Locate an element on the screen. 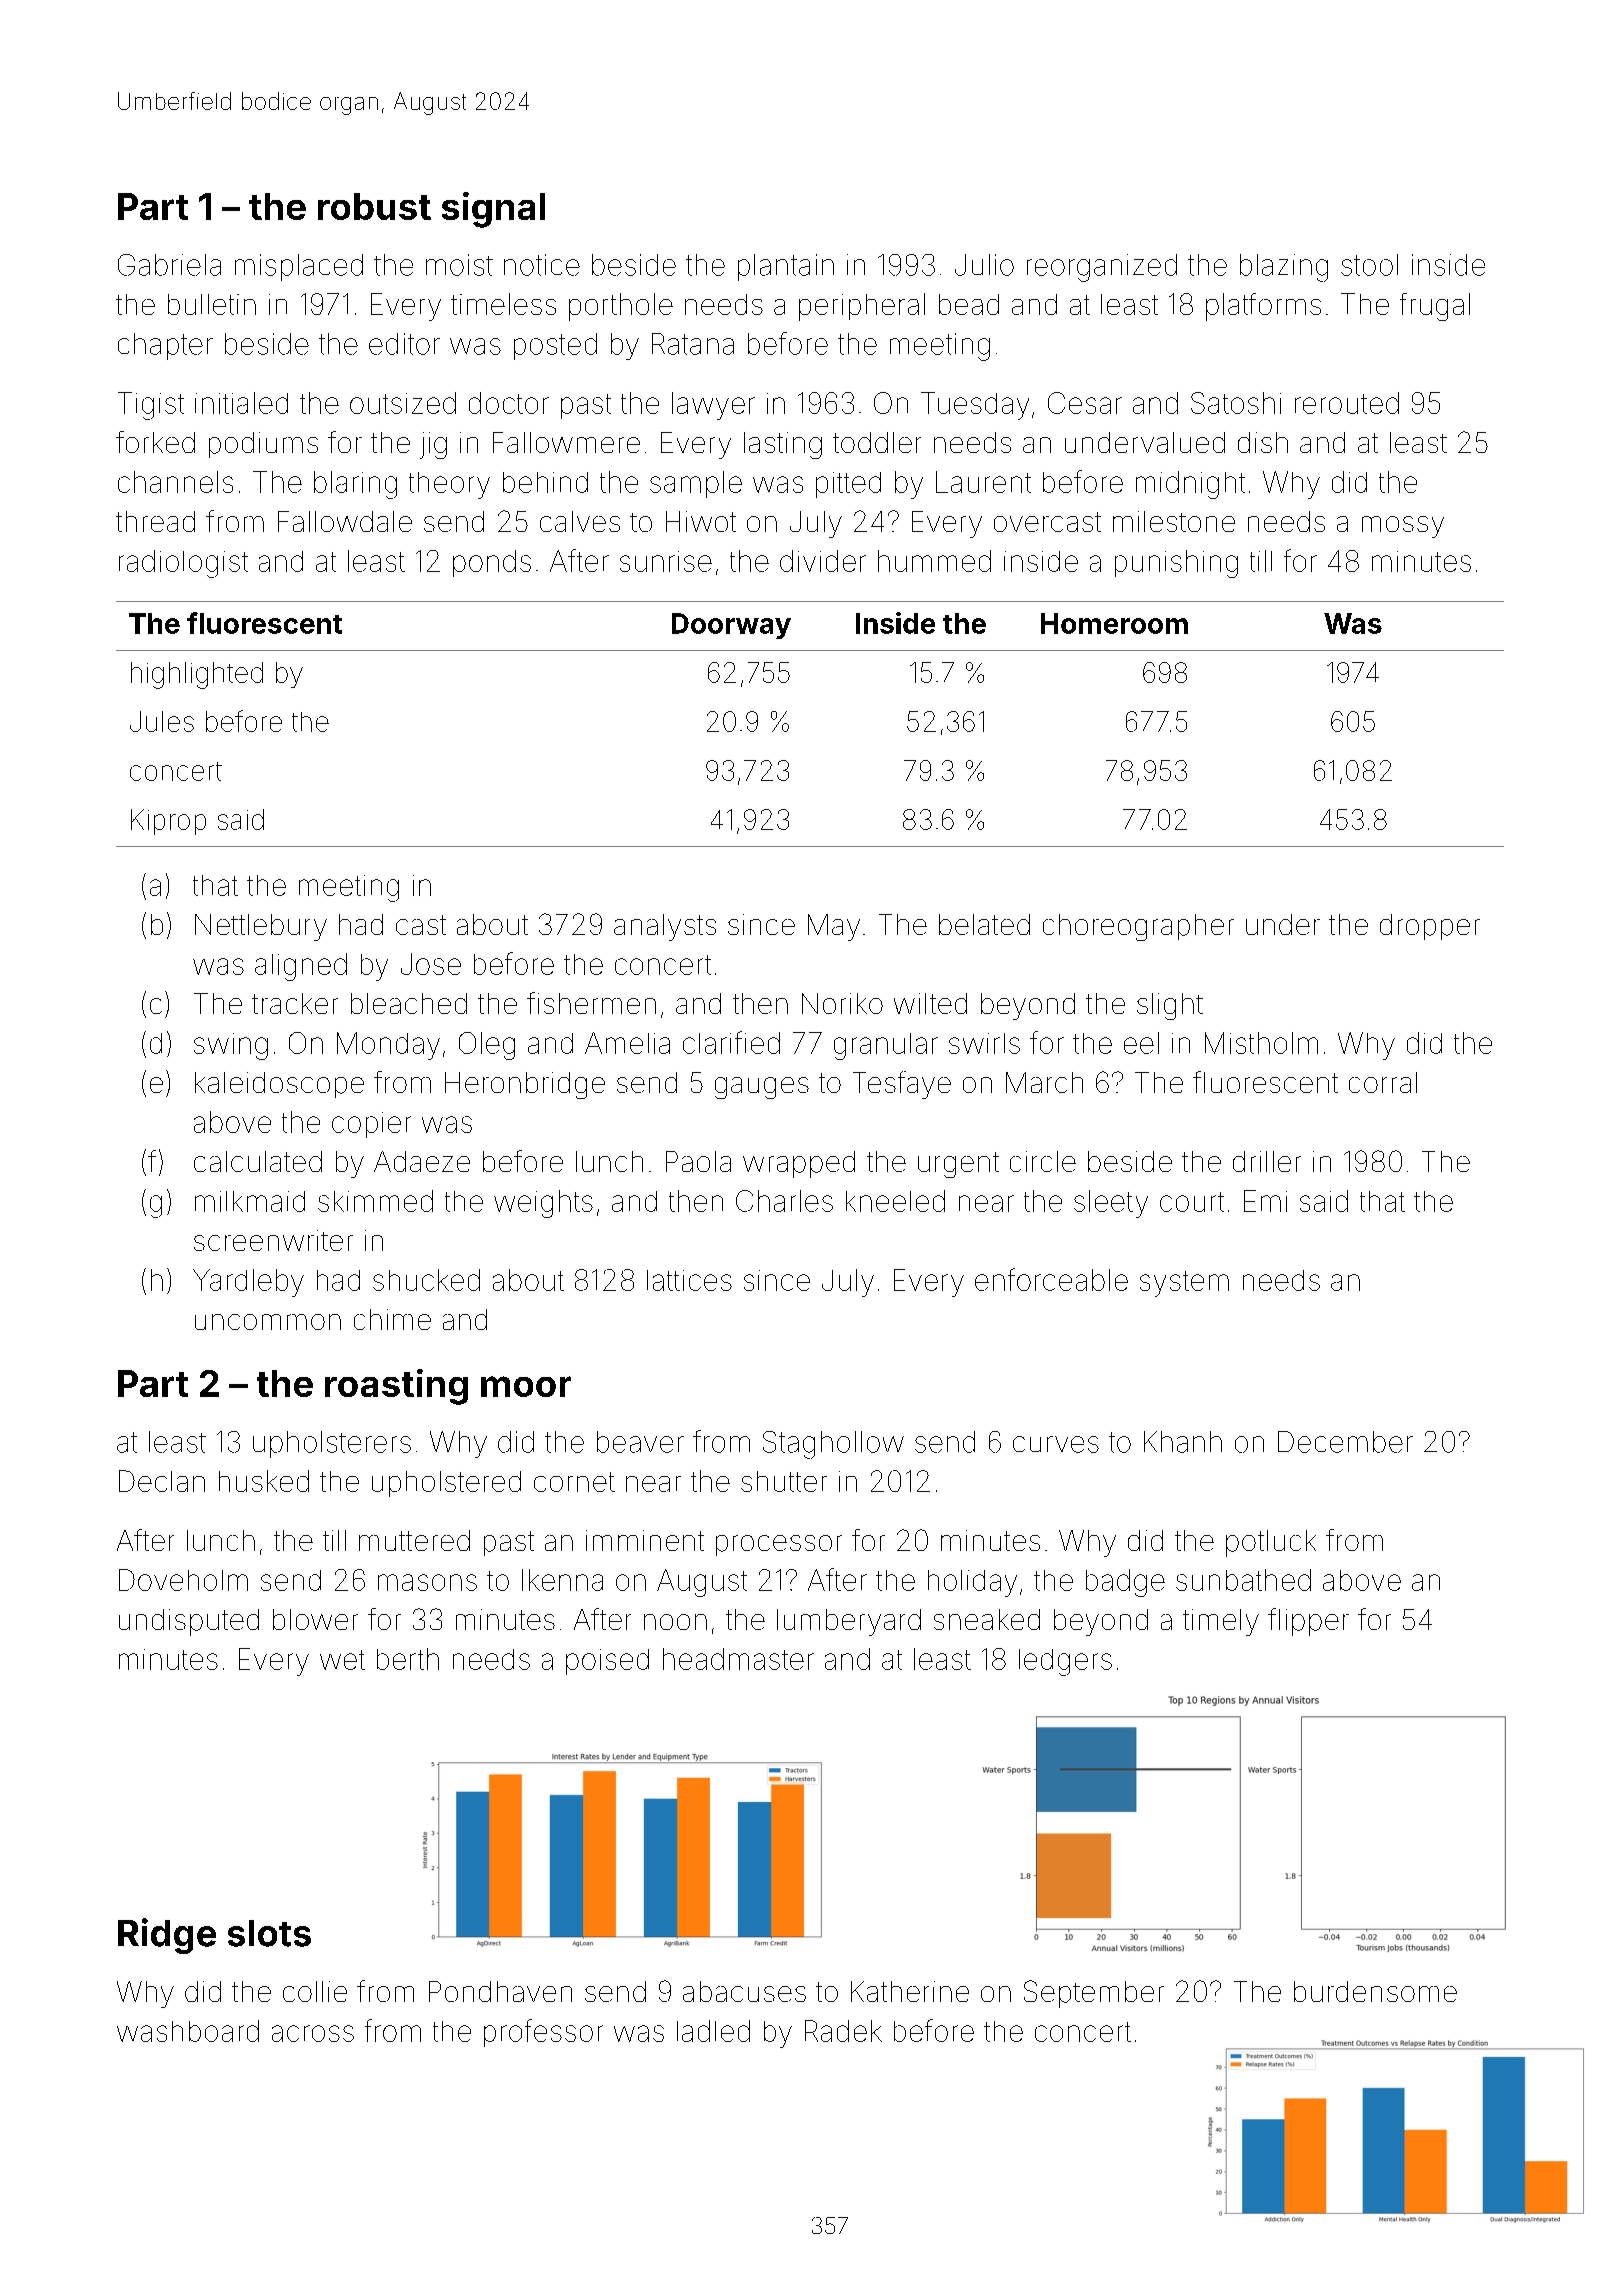 This screenshot has width=1620, height=2292. shutter is located at coordinates (784, 1481).
